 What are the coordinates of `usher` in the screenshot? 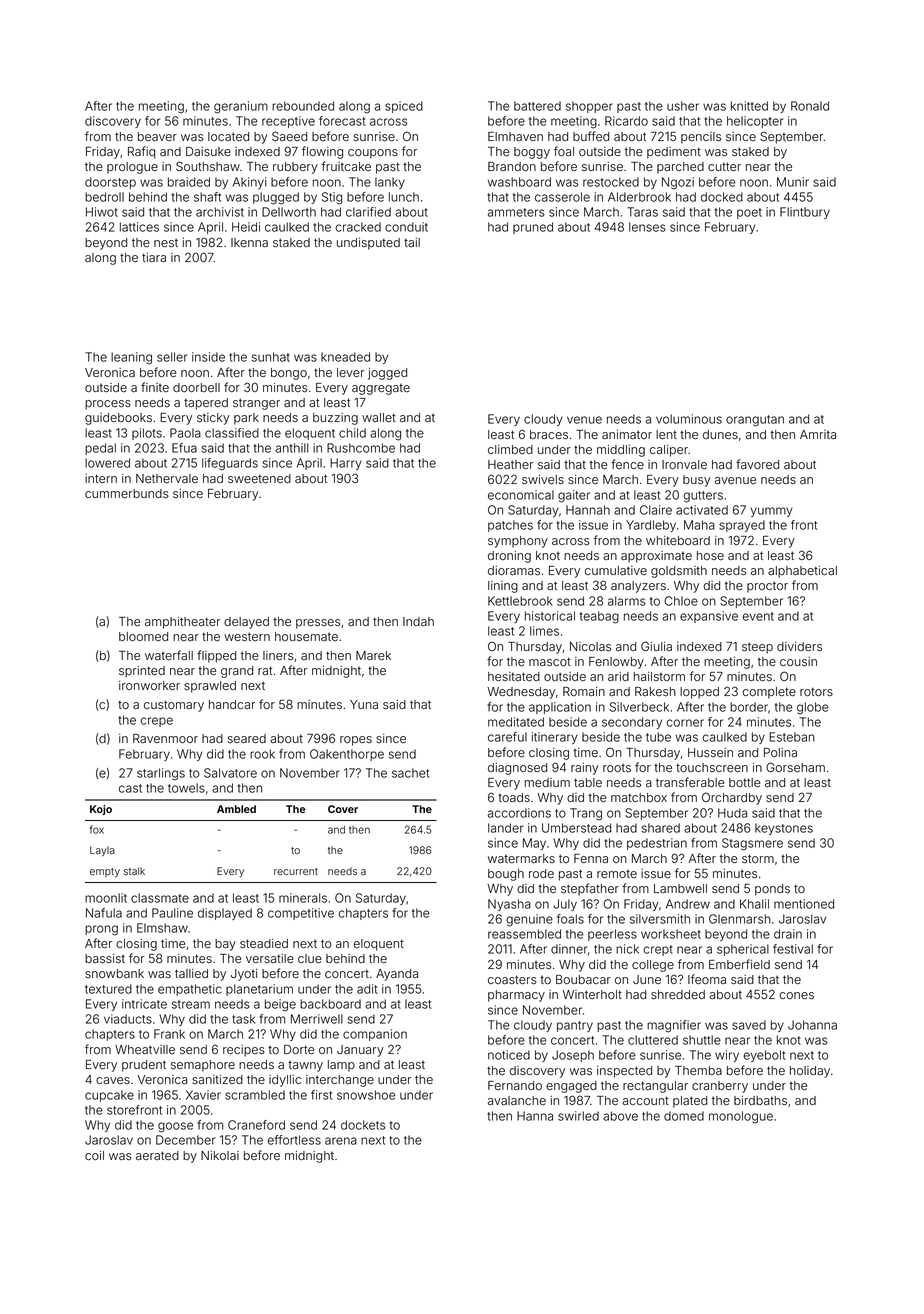 It's located at (683, 106).
